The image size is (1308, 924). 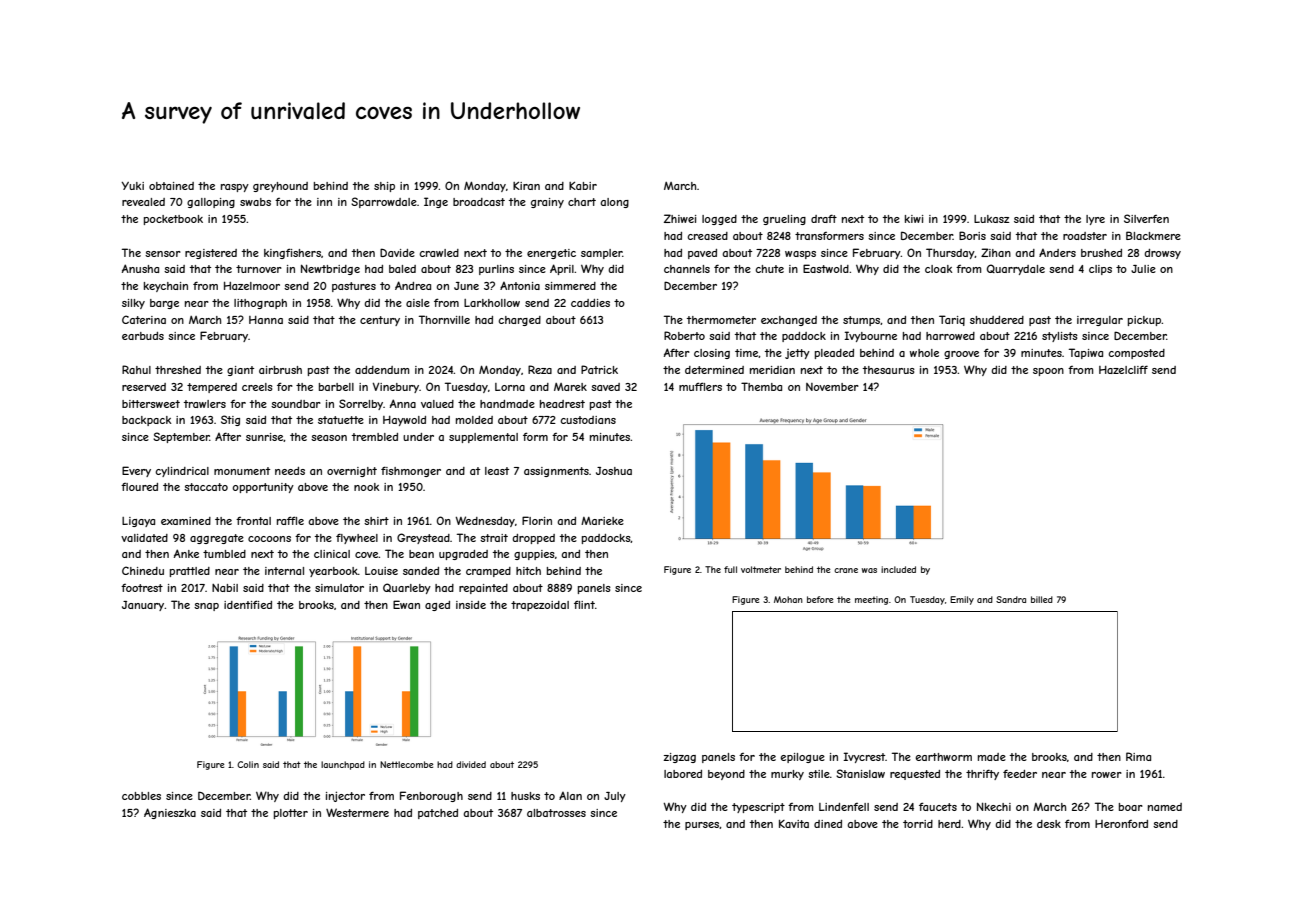 I want to click on threshed, so click(x=178, y=370).
